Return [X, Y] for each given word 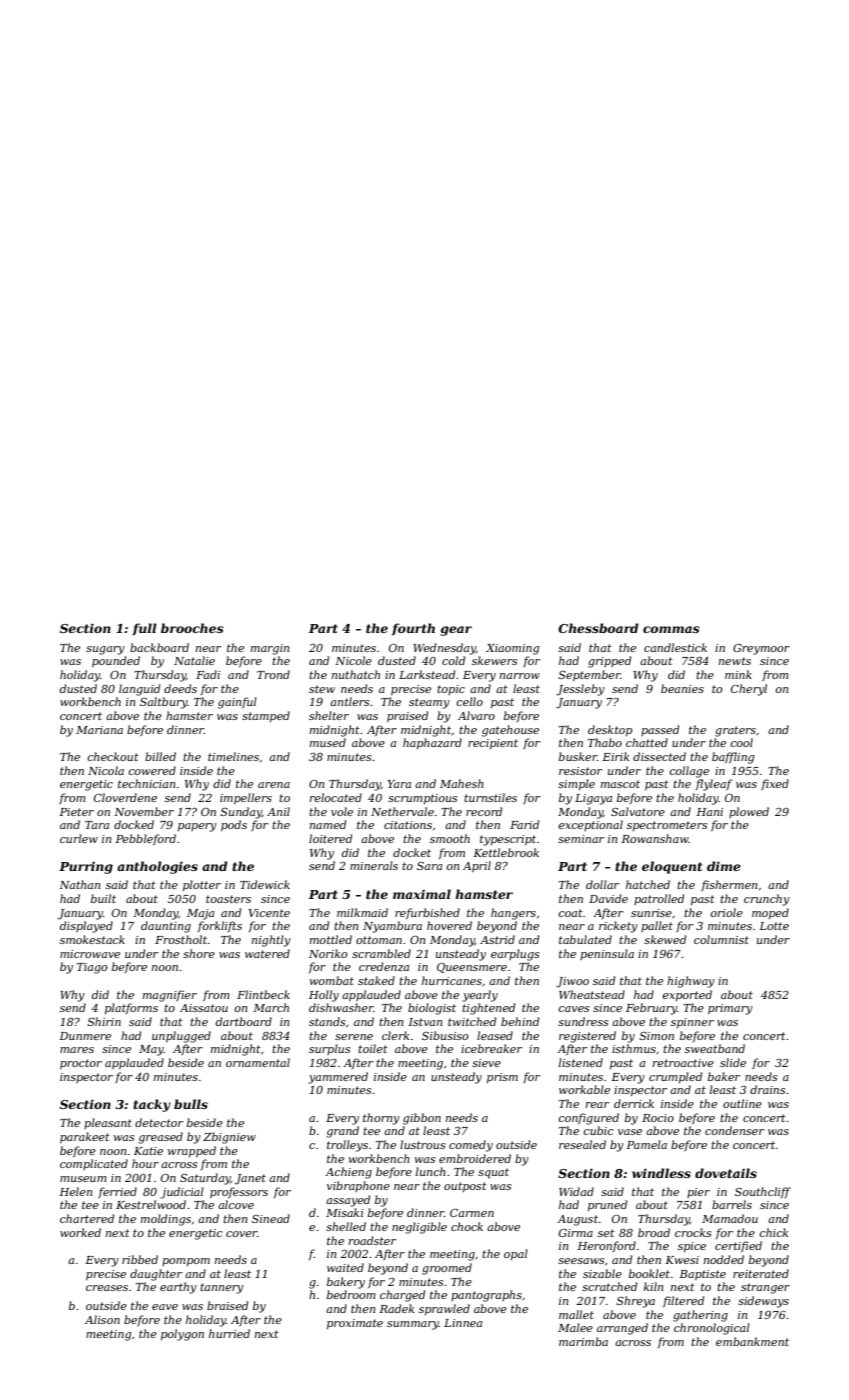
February [651, 1009]
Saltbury [164, 703]
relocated [336, 797]
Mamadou [730, 1218]
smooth [450, 838]
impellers [246, 798]
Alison [102, 1319]
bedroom [351, 1294]
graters [735, 731]
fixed [775, 784]
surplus [329, 1049]
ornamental [258, 1062]
